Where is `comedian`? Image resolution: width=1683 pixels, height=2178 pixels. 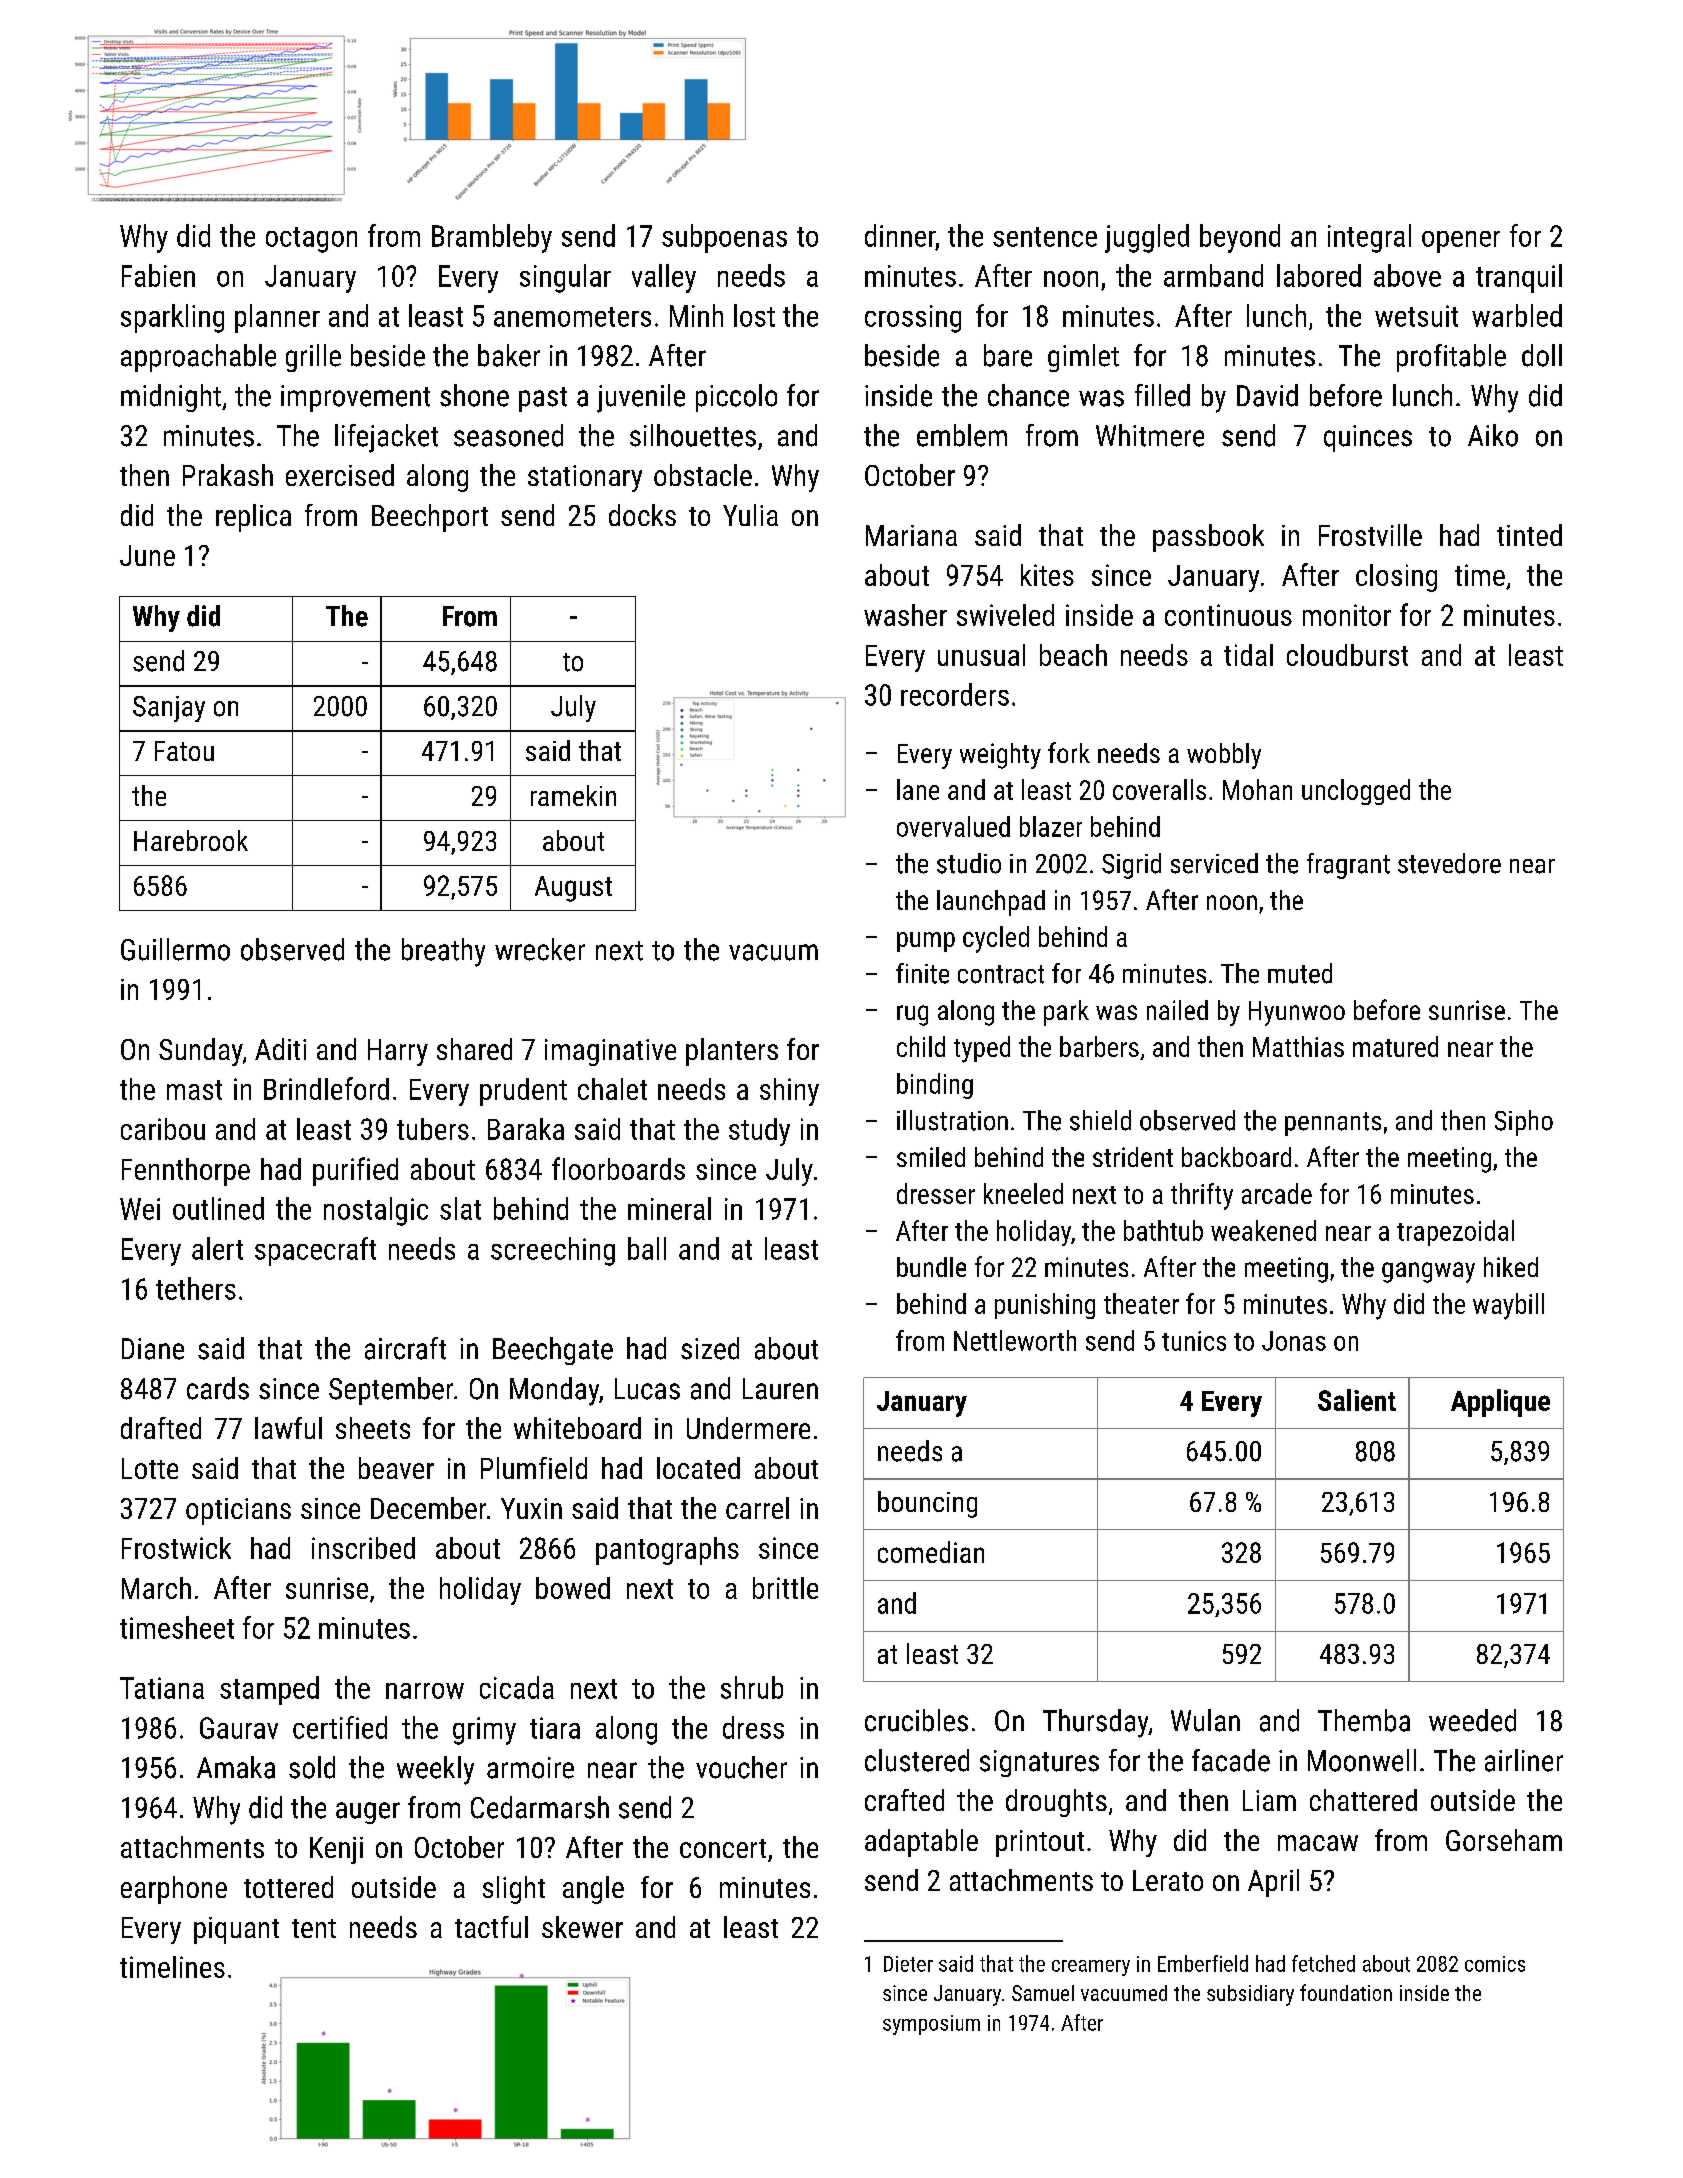
comedian is located at coordinates (931, 1552).
